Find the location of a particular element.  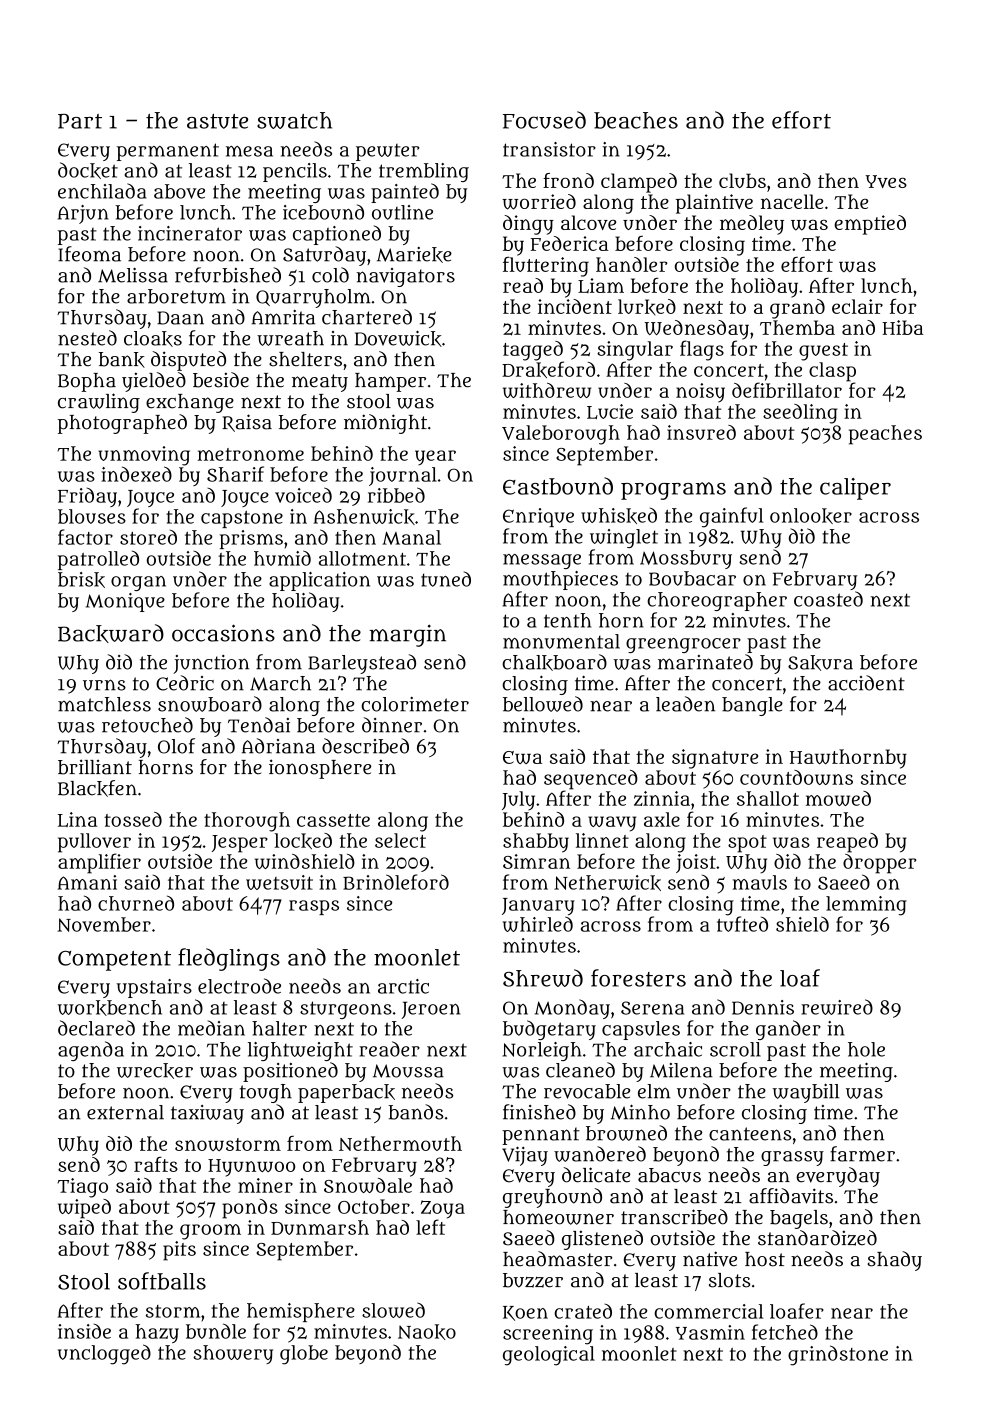

Norleigh is located at coordinates (542, 1051).
